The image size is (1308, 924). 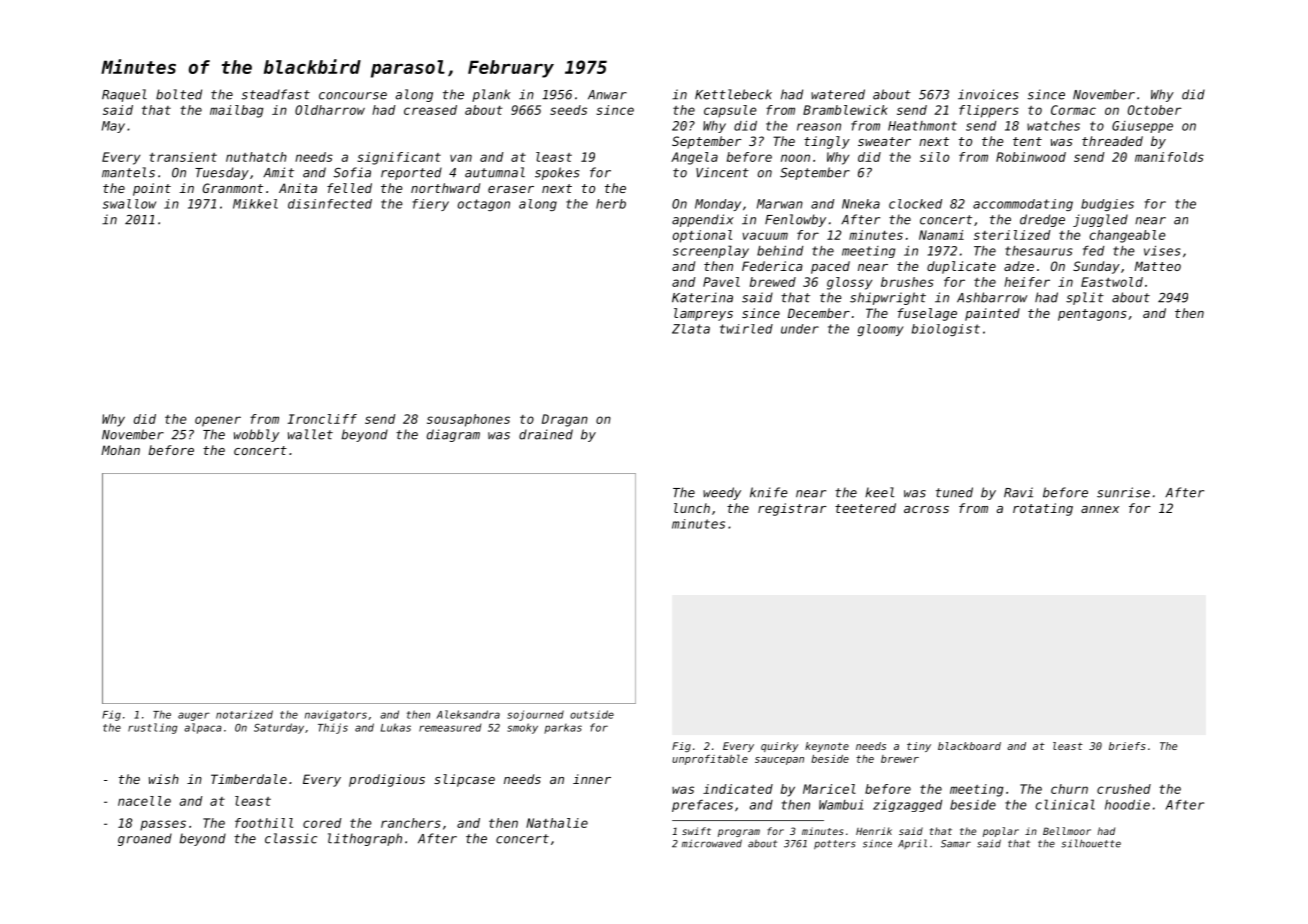 What do you see at coordinates (453, 435) in the image?
I see `diagram` at bounding box center [453, 435].
